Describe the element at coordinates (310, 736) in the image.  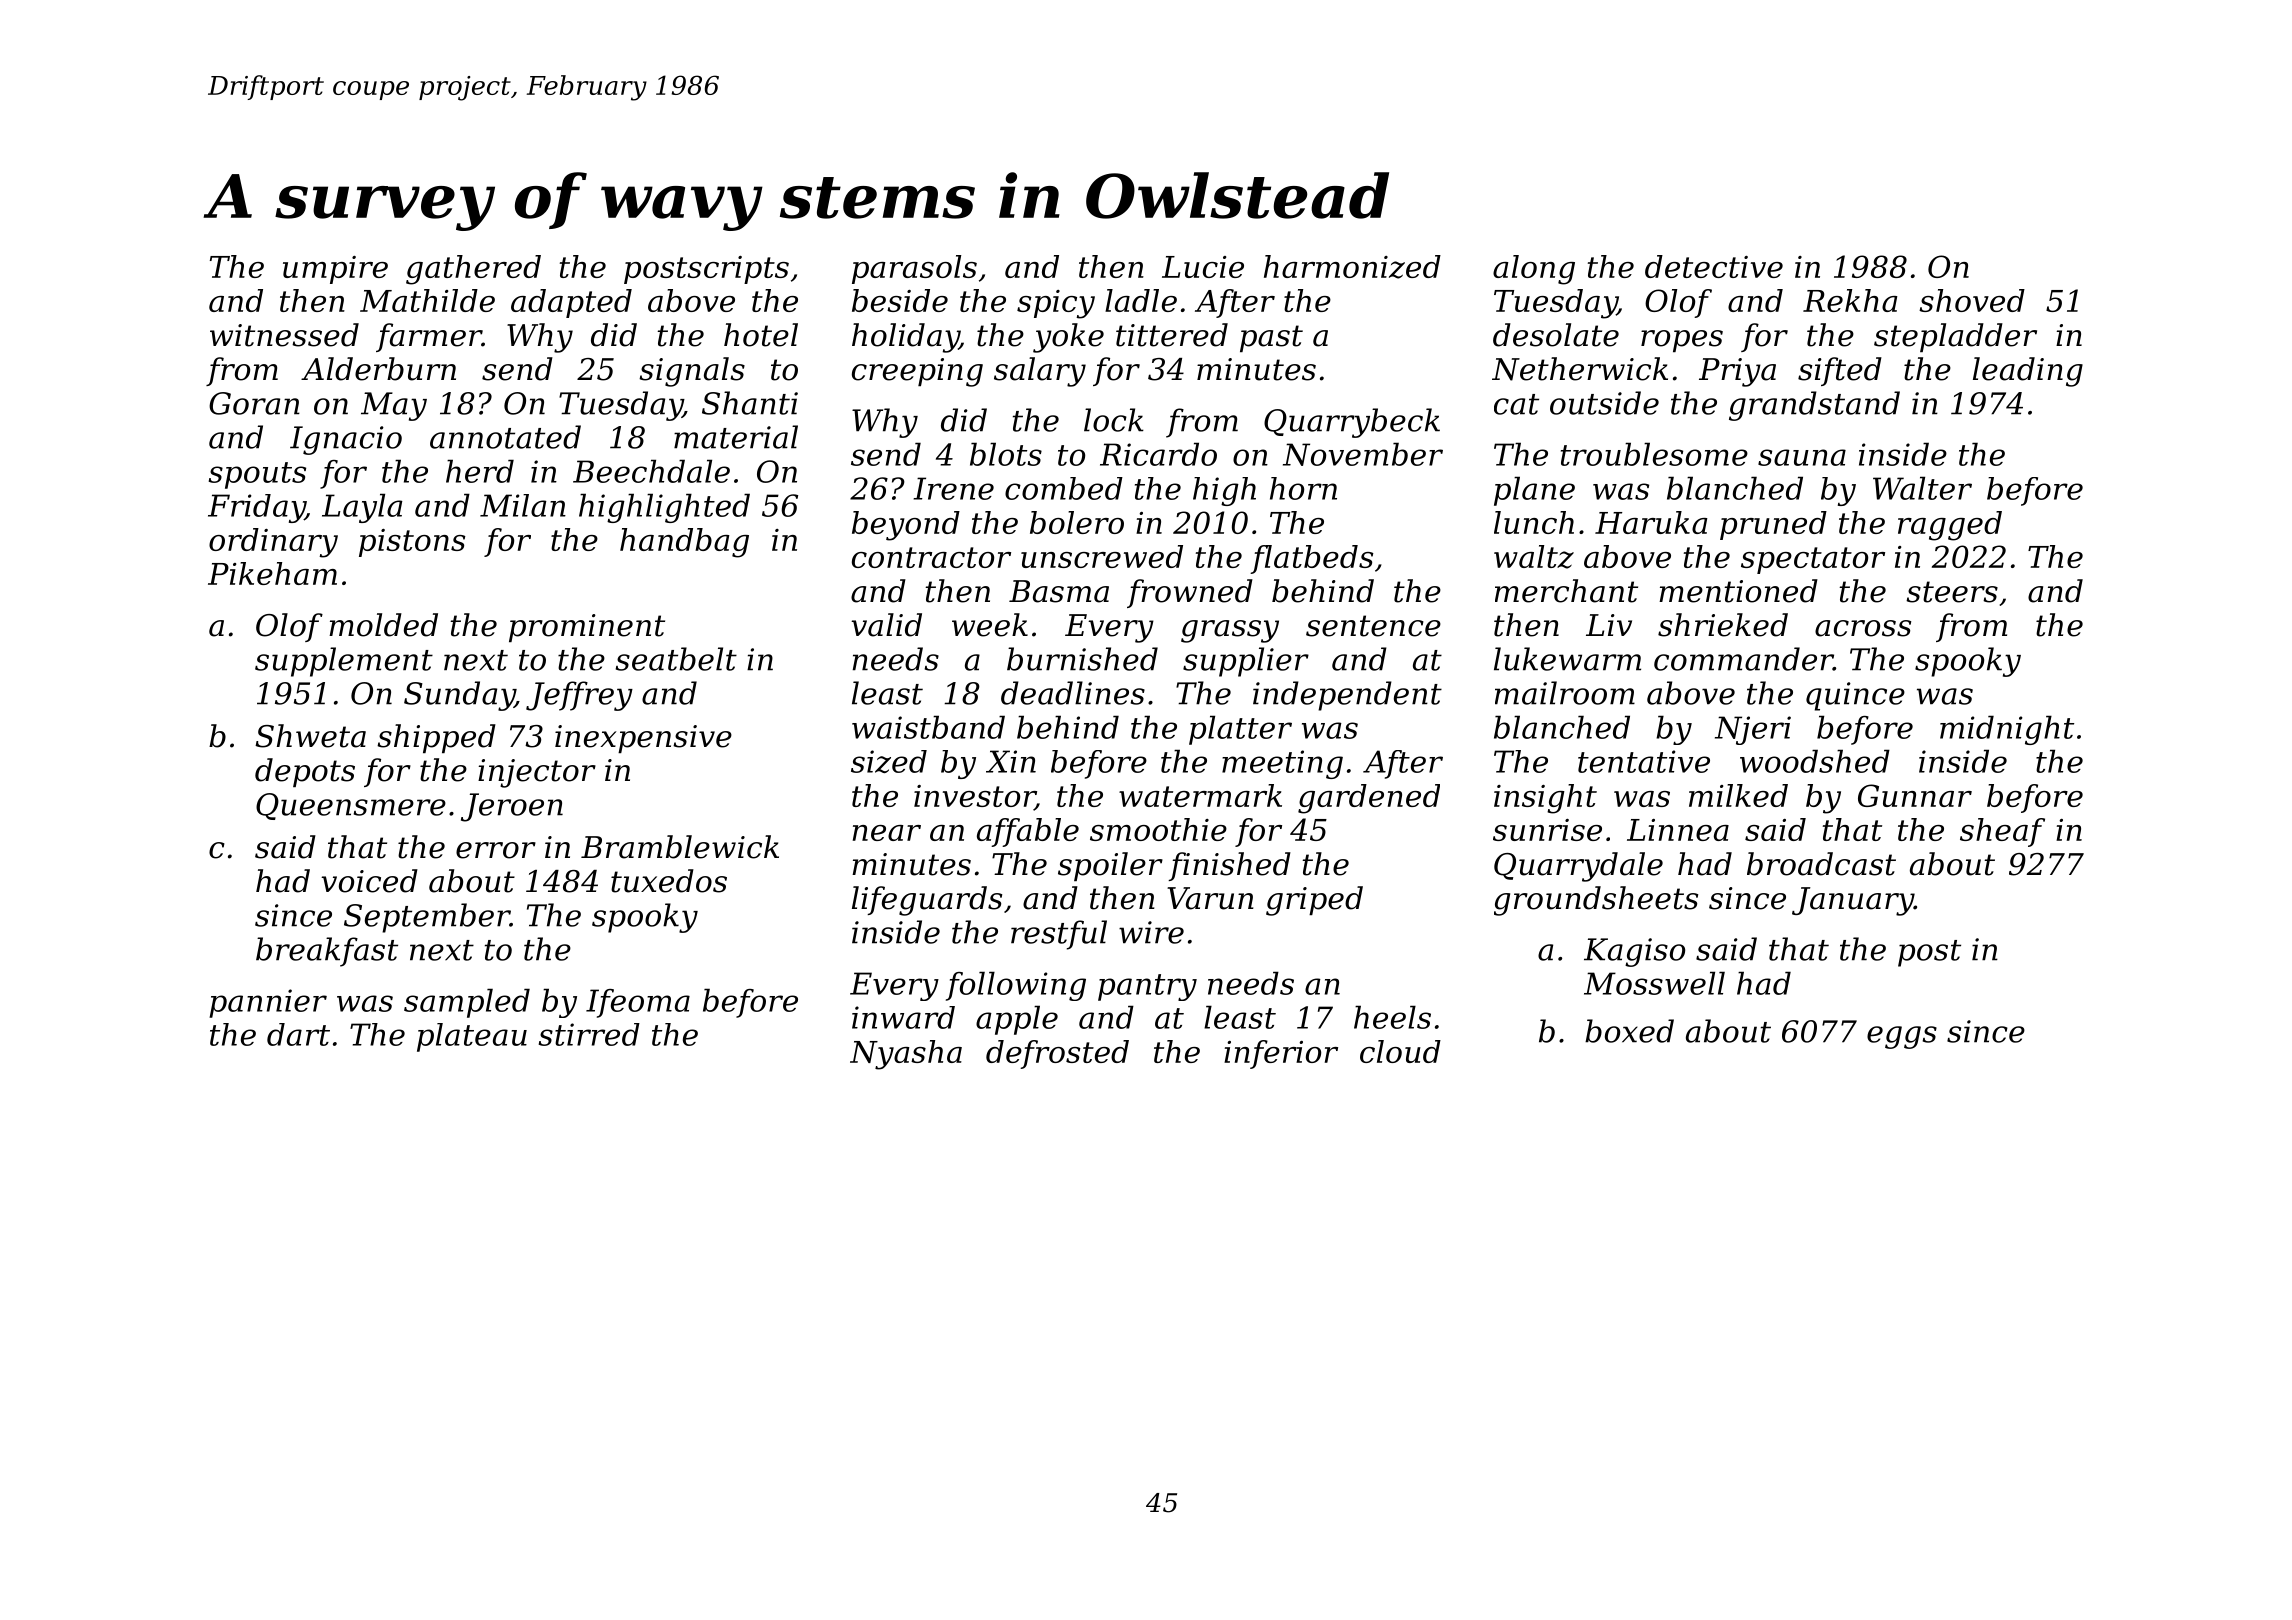
I see `Shweta` at that location.
